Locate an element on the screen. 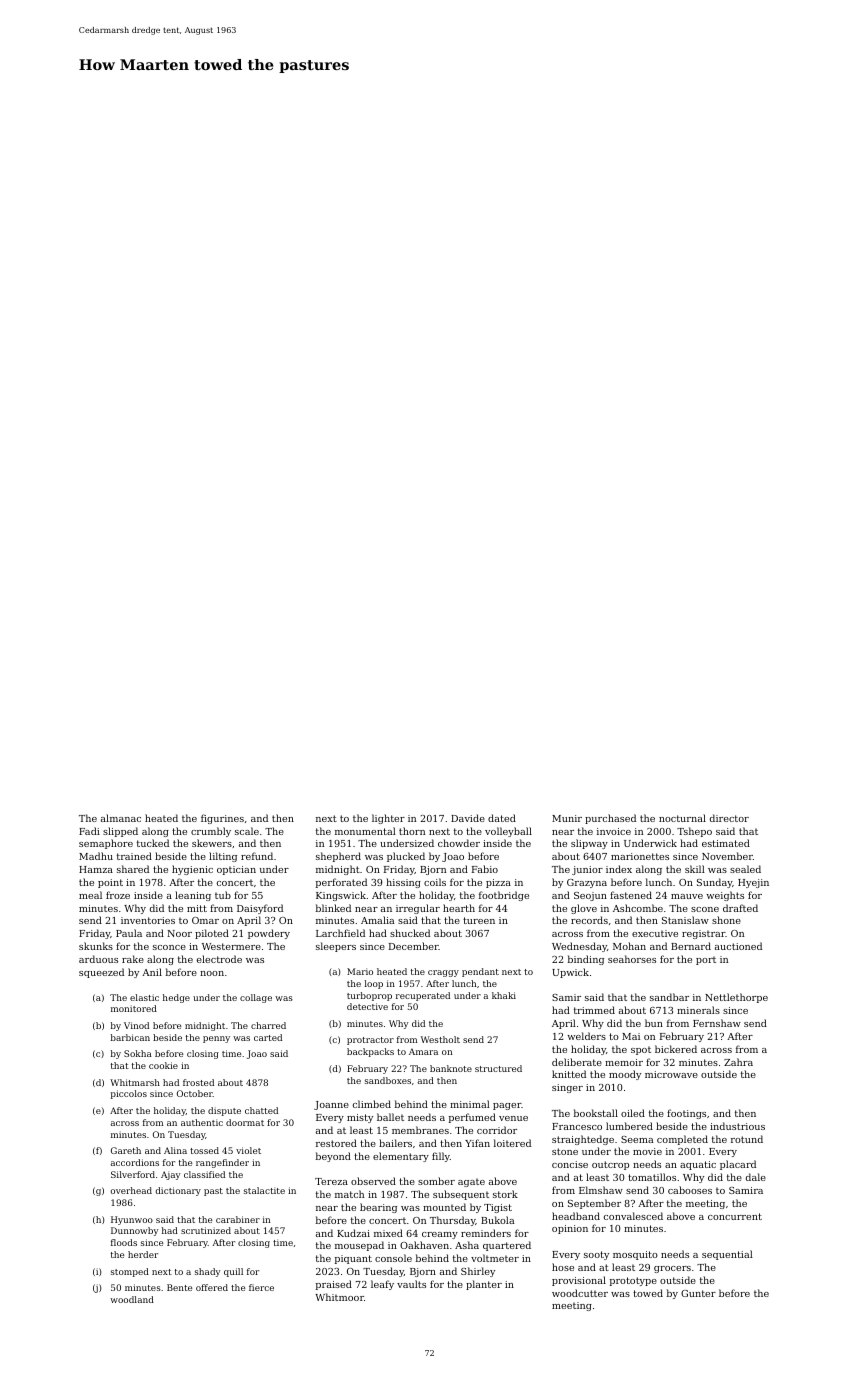  penny is located at coordinates (216, 1039).
